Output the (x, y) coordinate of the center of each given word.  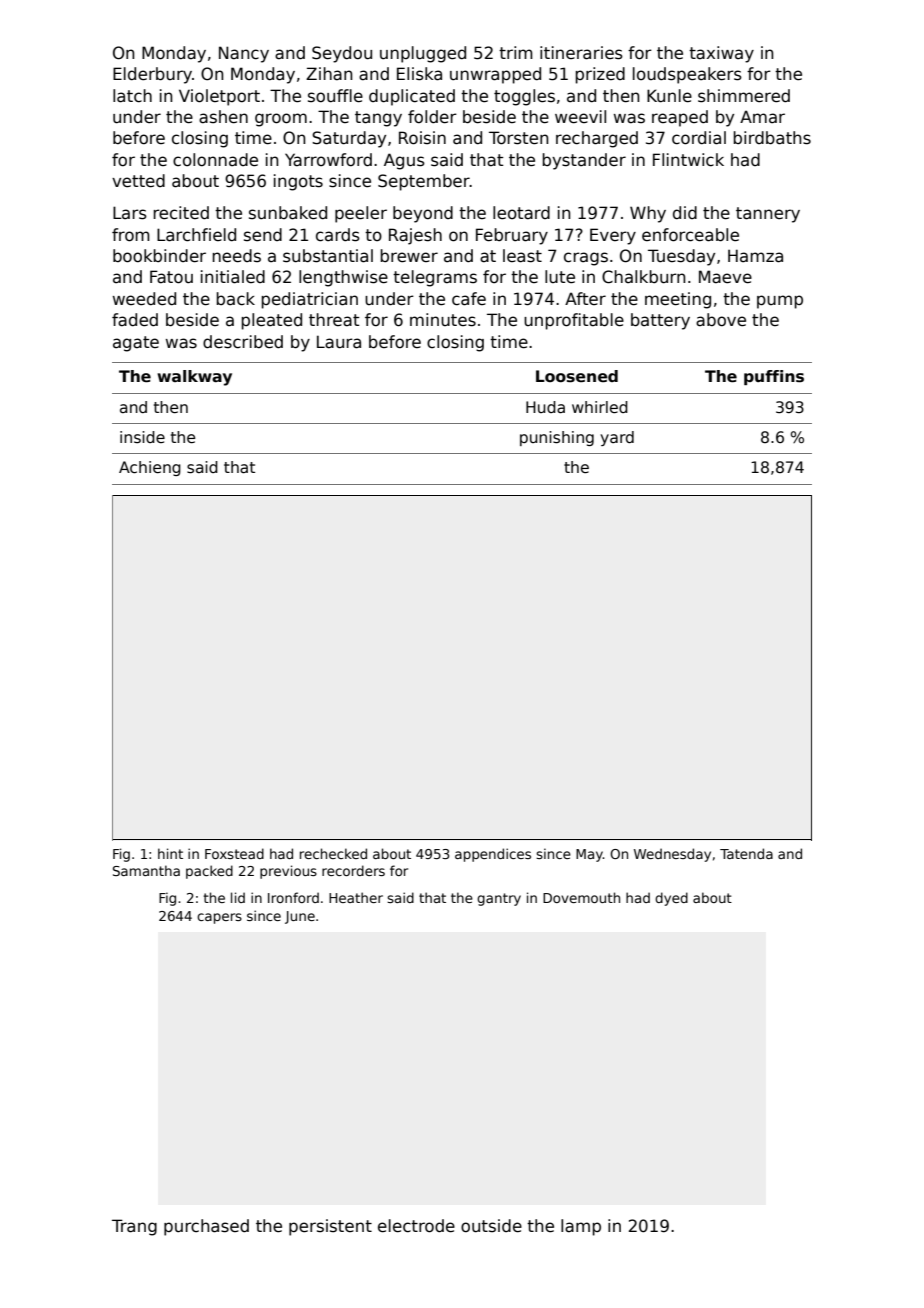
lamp (581, 1227)
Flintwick (688, 160)
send (263, 235)
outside (491, 1226)
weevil (580, 117)
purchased (206, 1227)
